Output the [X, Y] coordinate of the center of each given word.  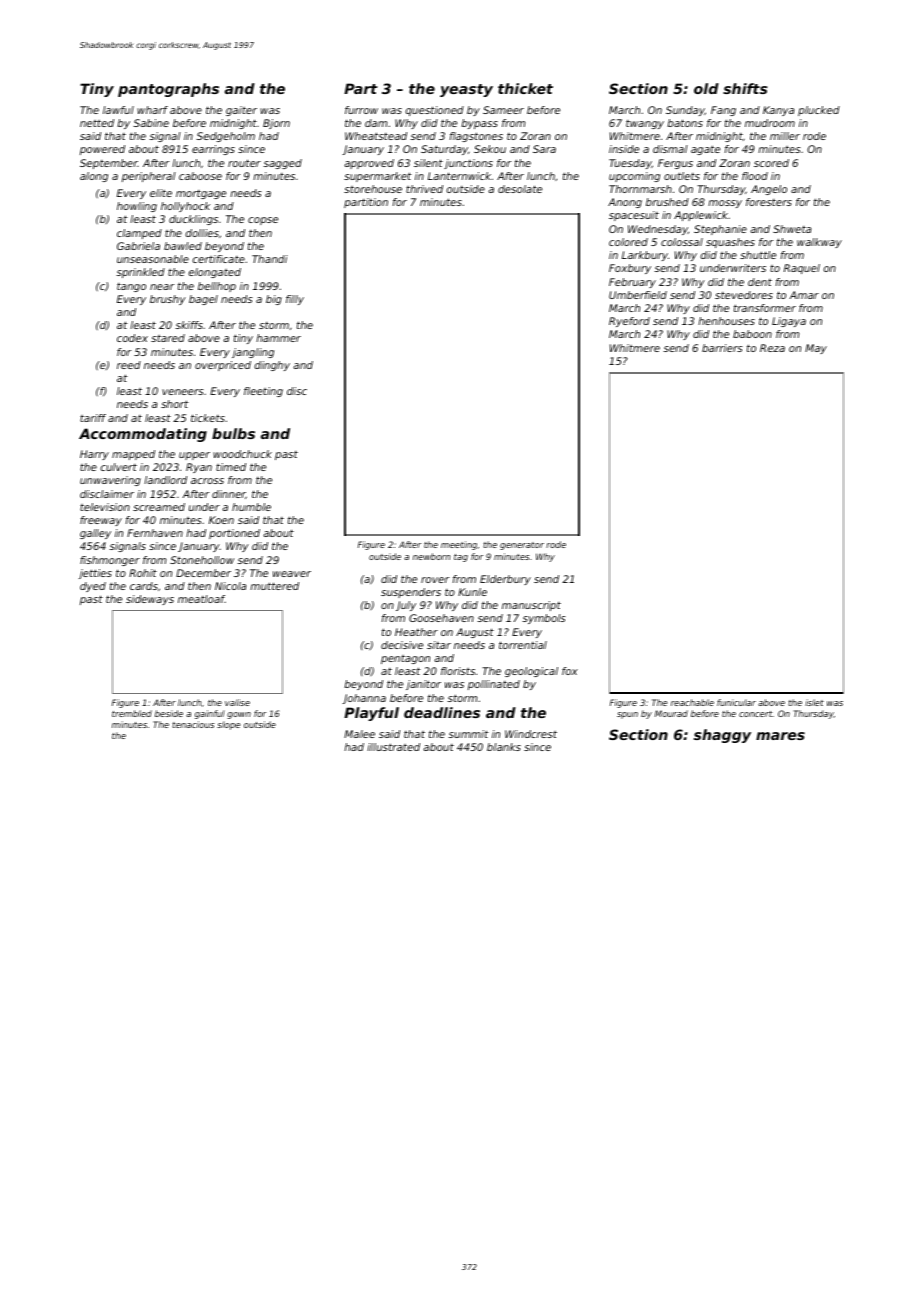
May [816, 349]
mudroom [770, 123]
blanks [504, 747]
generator [522, 546]
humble [251, 507]
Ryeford [629, 322]
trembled [132, 713]
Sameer [503, 110]
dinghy [272, 366]
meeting [459, 545]
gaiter [241, 111]
